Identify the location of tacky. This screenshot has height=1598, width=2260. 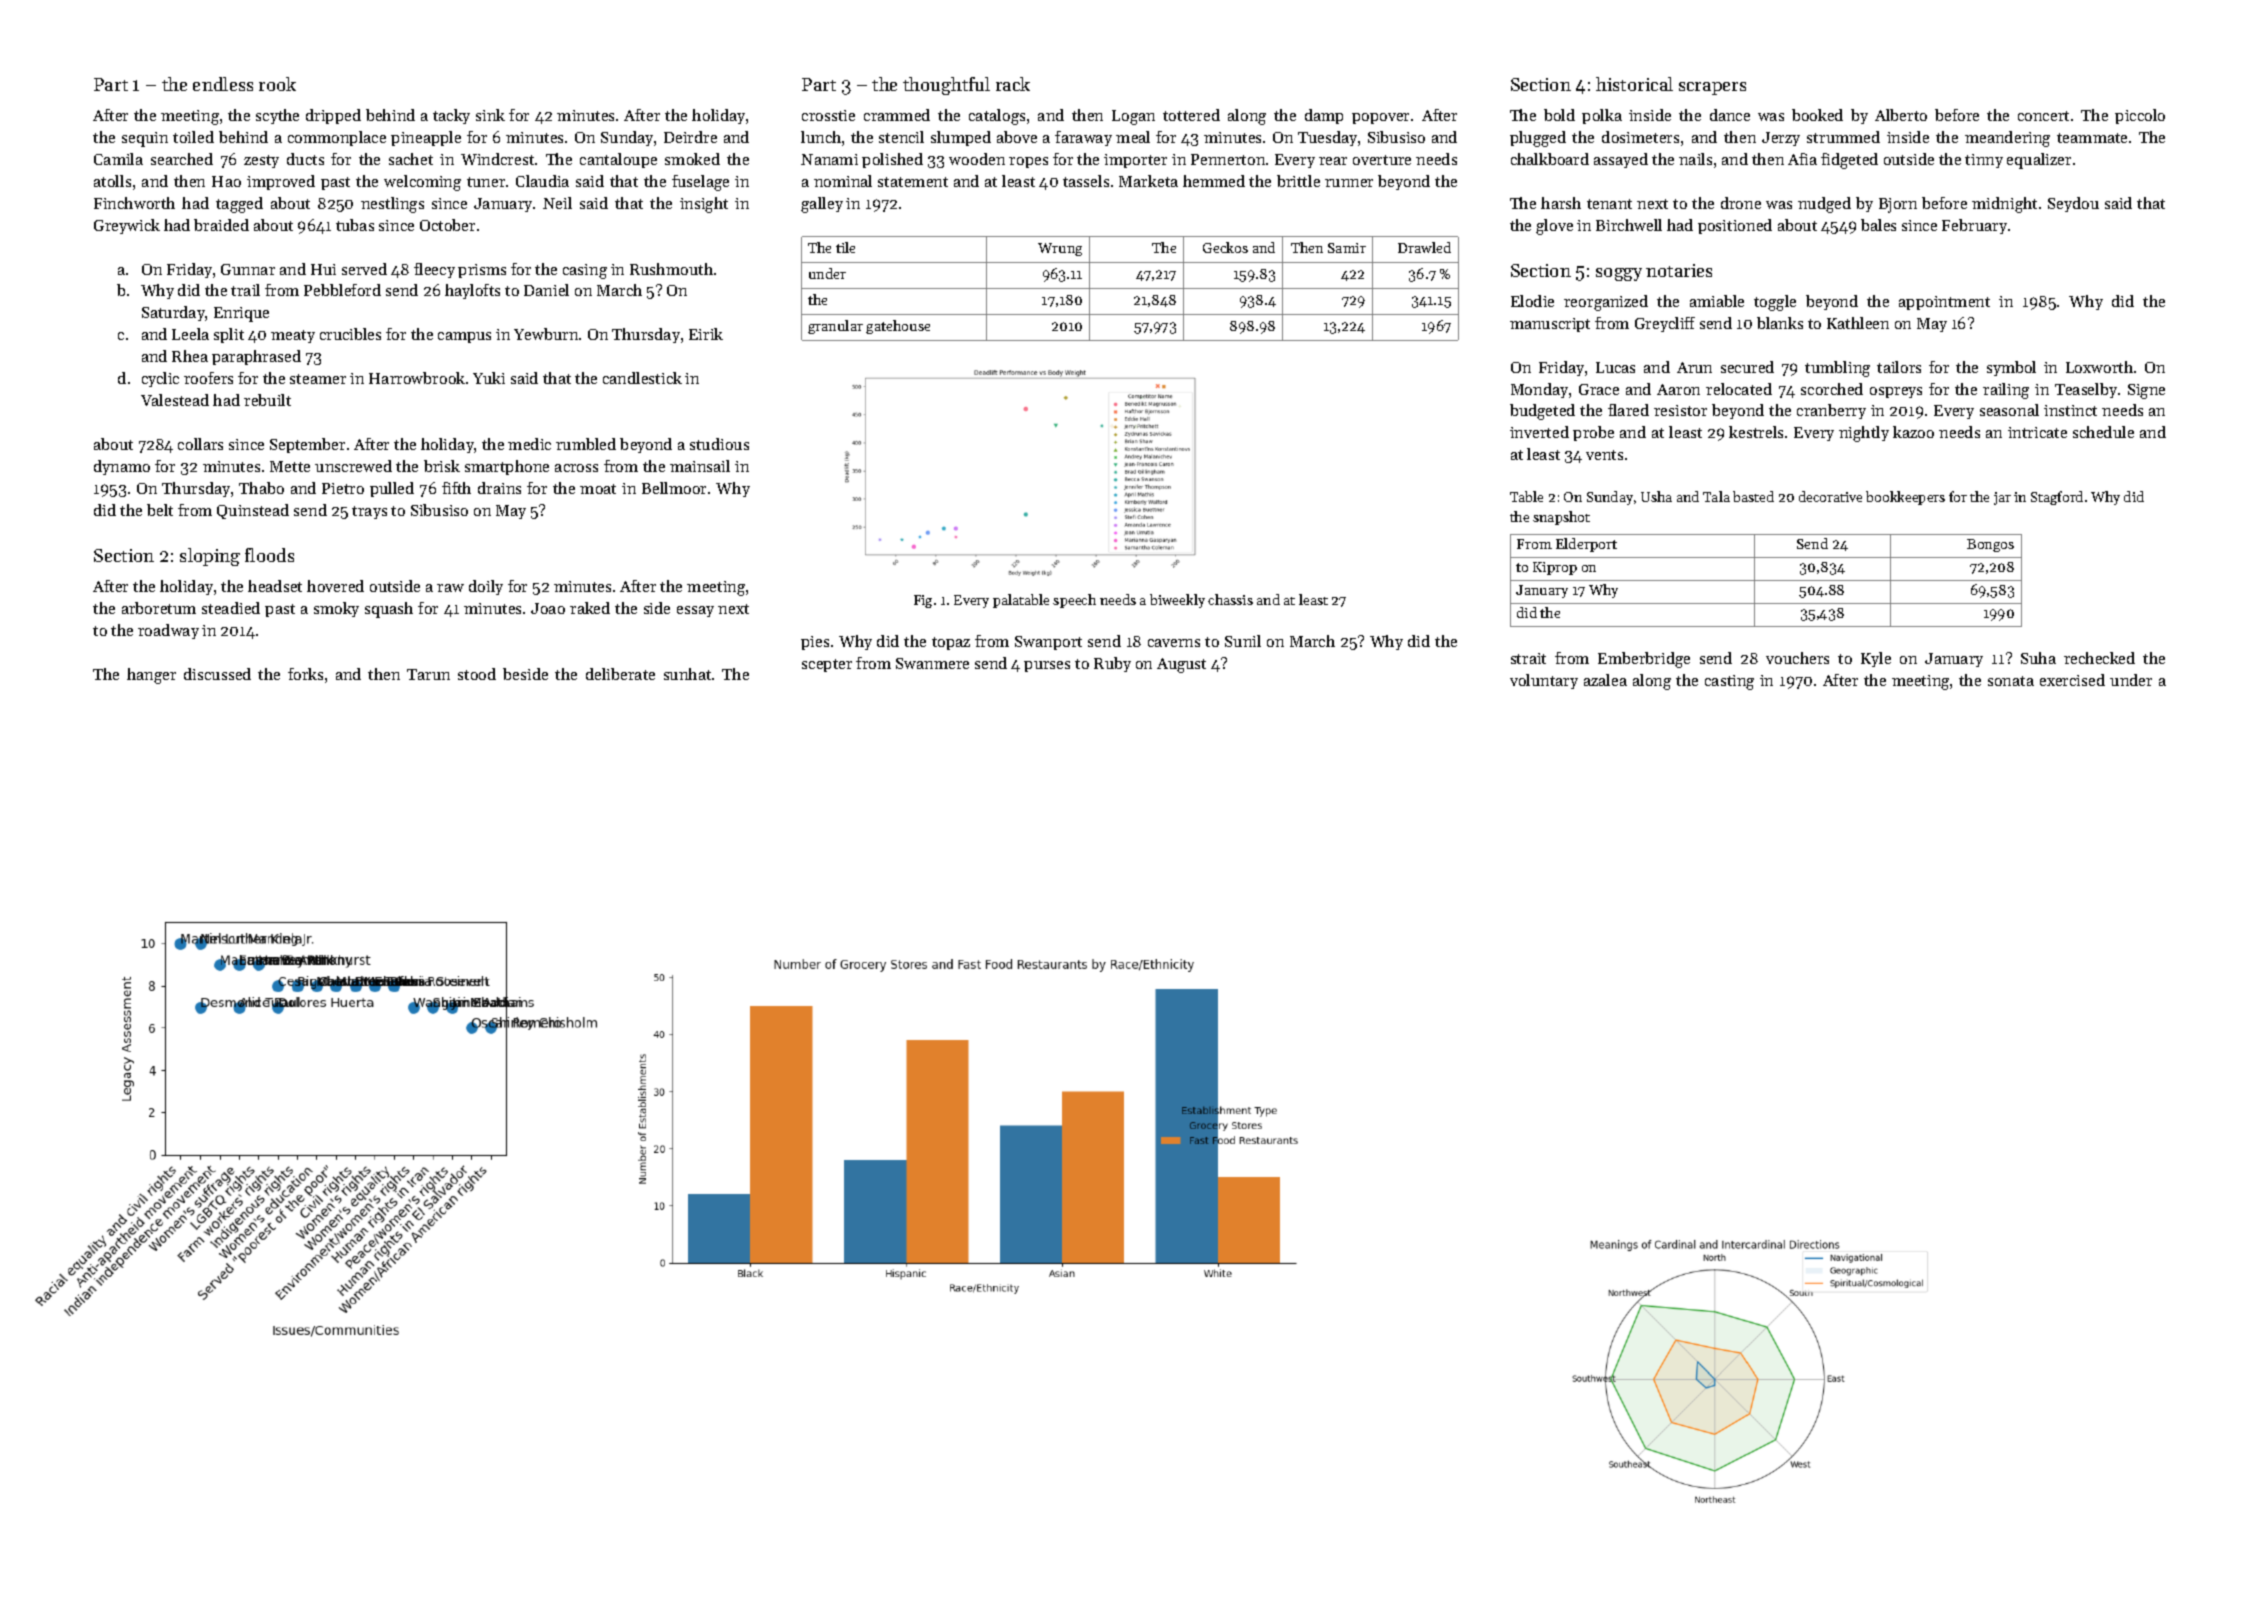
(451, 116).
